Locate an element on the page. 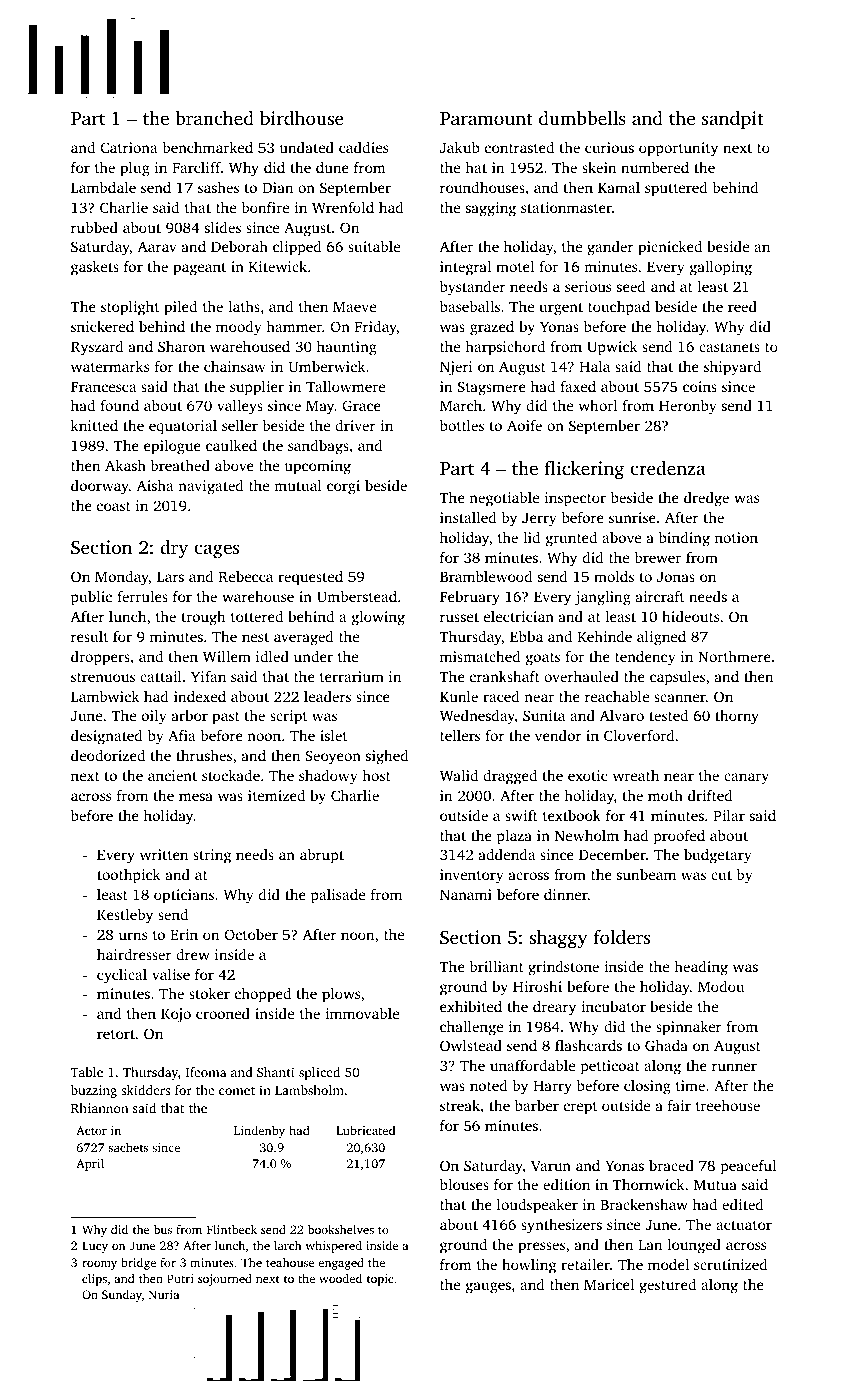 The width and height of the page is (849, 1400). Paramount is located at coordinates (486, 118).
